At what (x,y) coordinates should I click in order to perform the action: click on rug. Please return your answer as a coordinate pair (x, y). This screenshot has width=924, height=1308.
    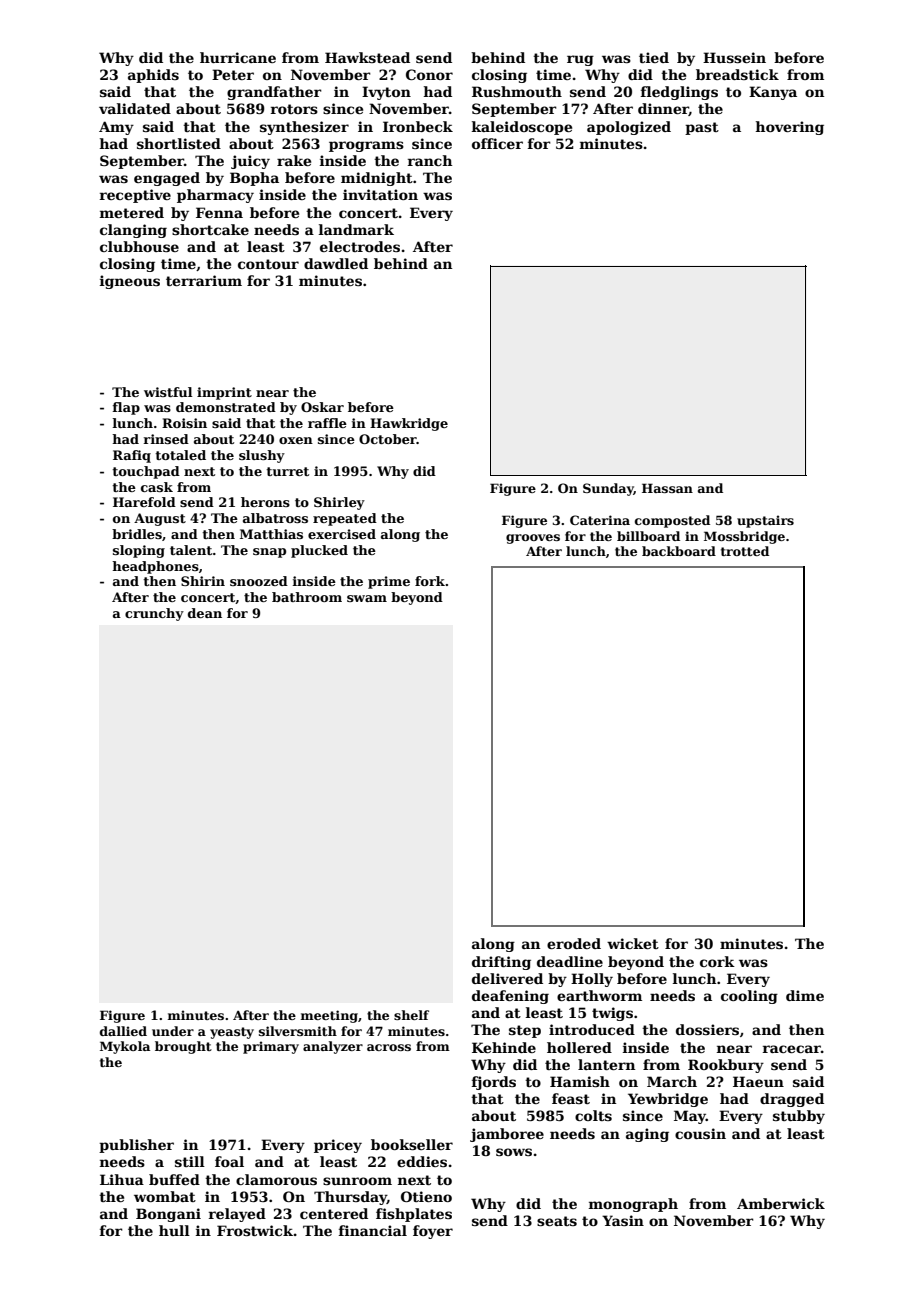
    Looking at the image, I should click on (580, 60).
